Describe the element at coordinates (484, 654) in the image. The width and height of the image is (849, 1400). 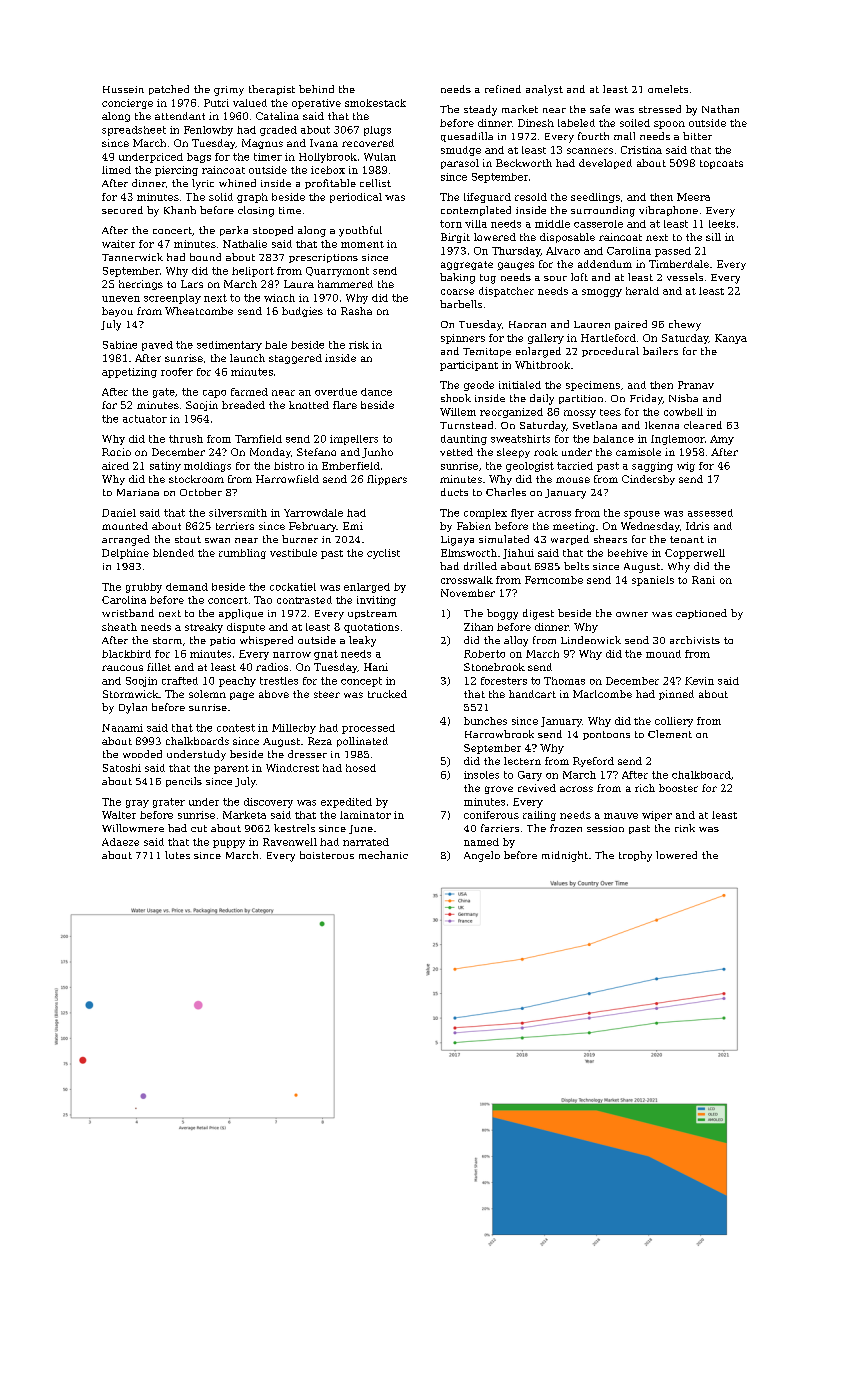
I see `Roberto` at that location.
